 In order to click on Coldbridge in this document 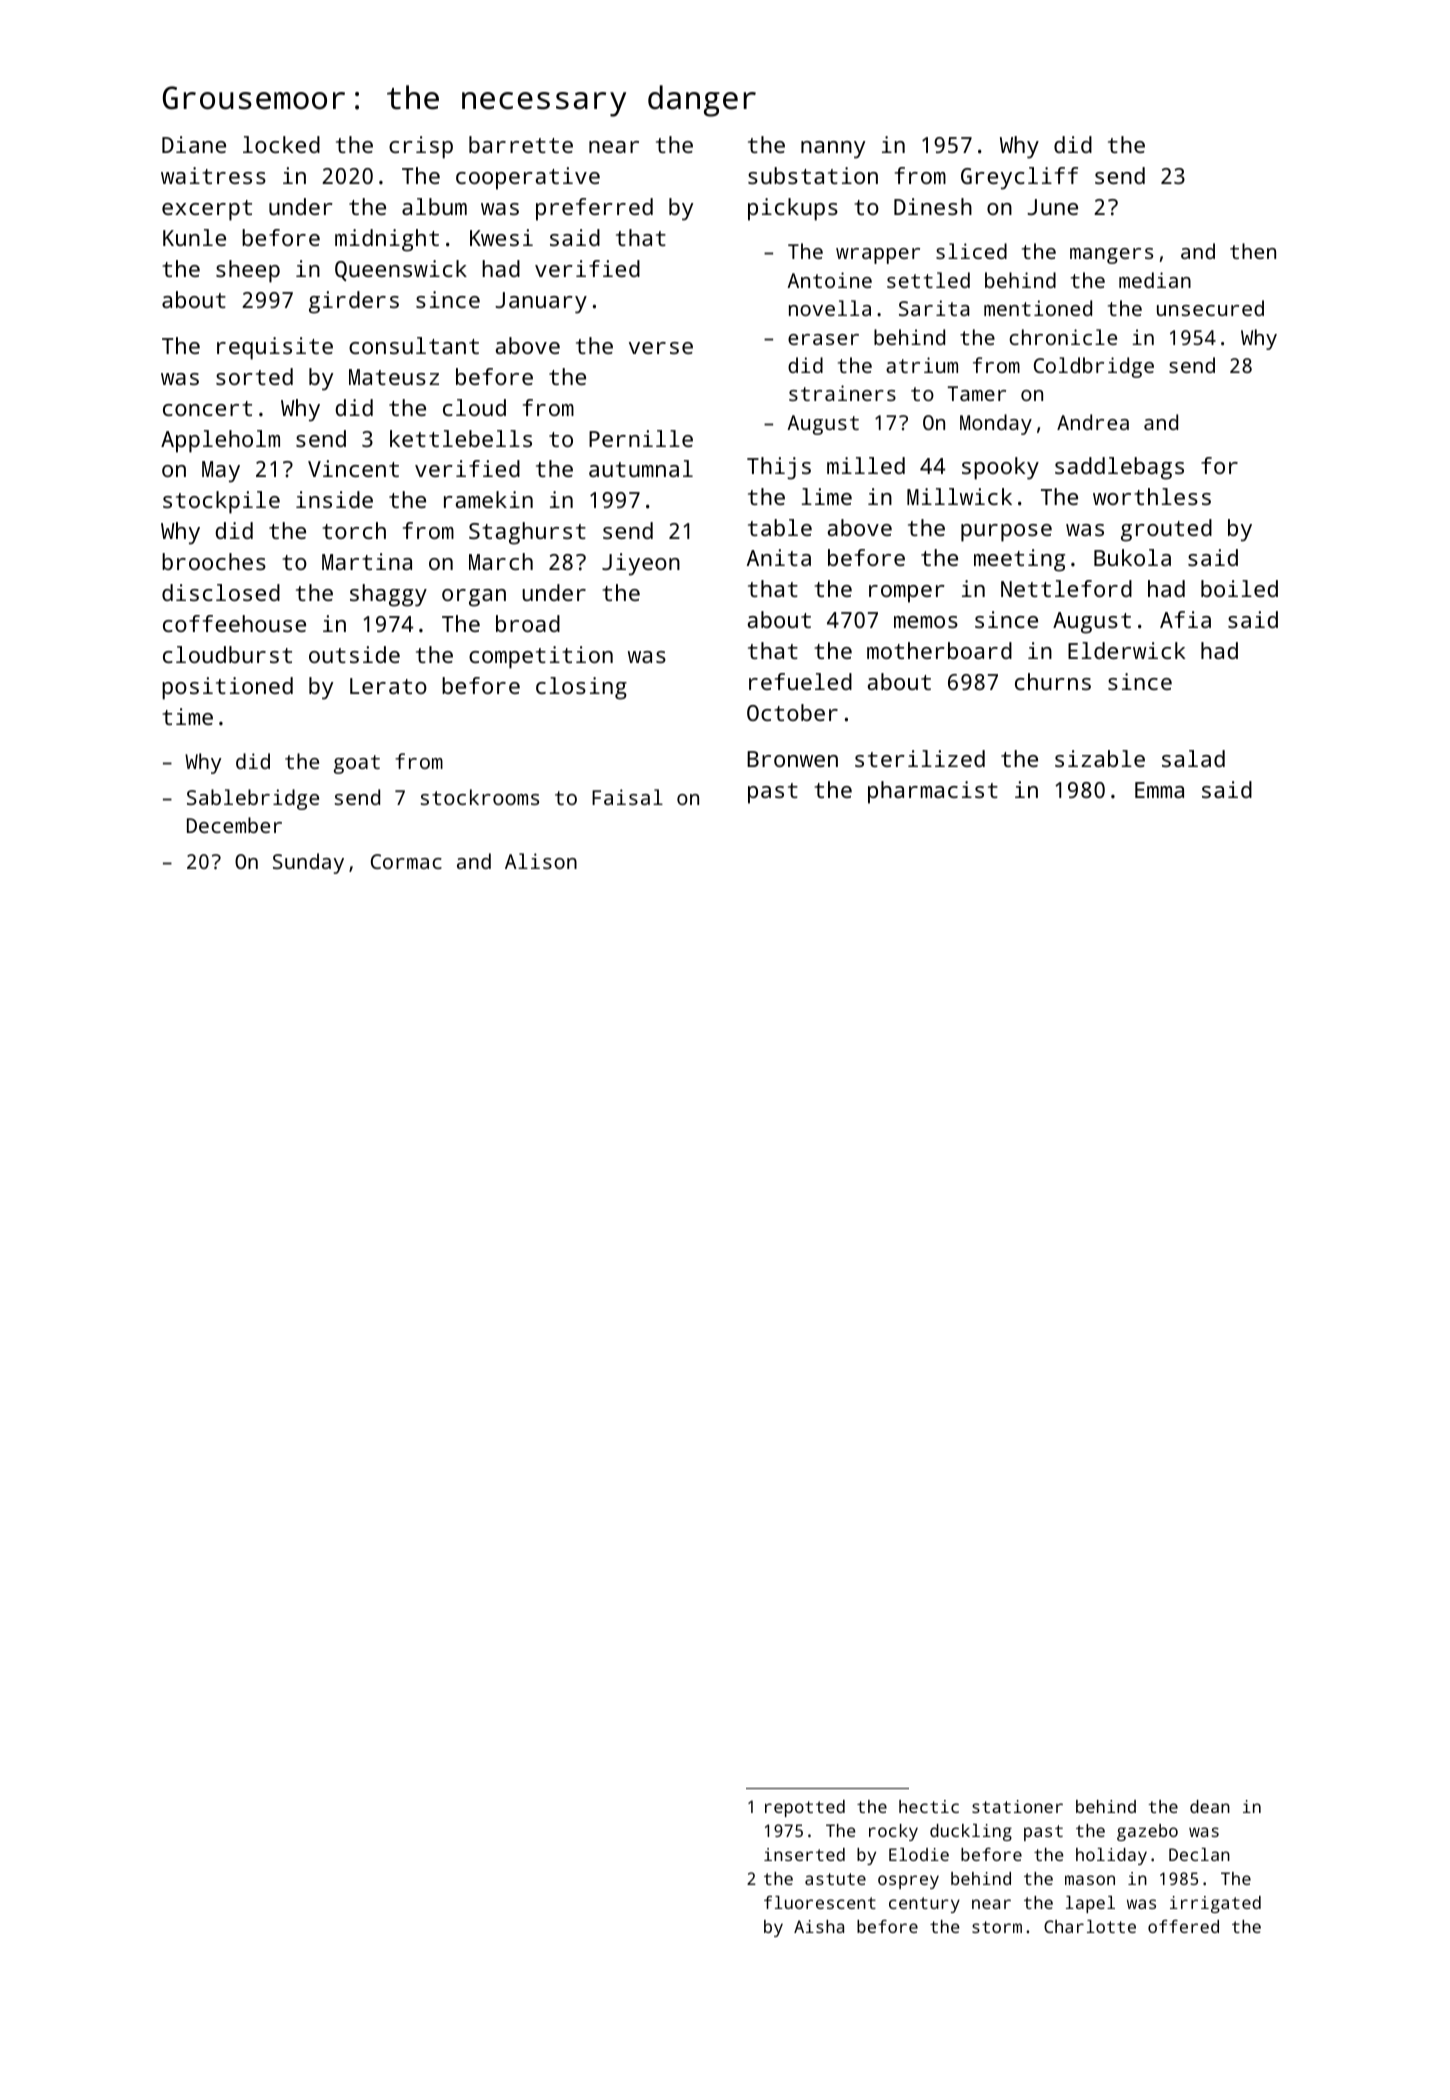, I will do `click(1094, 367)`.
